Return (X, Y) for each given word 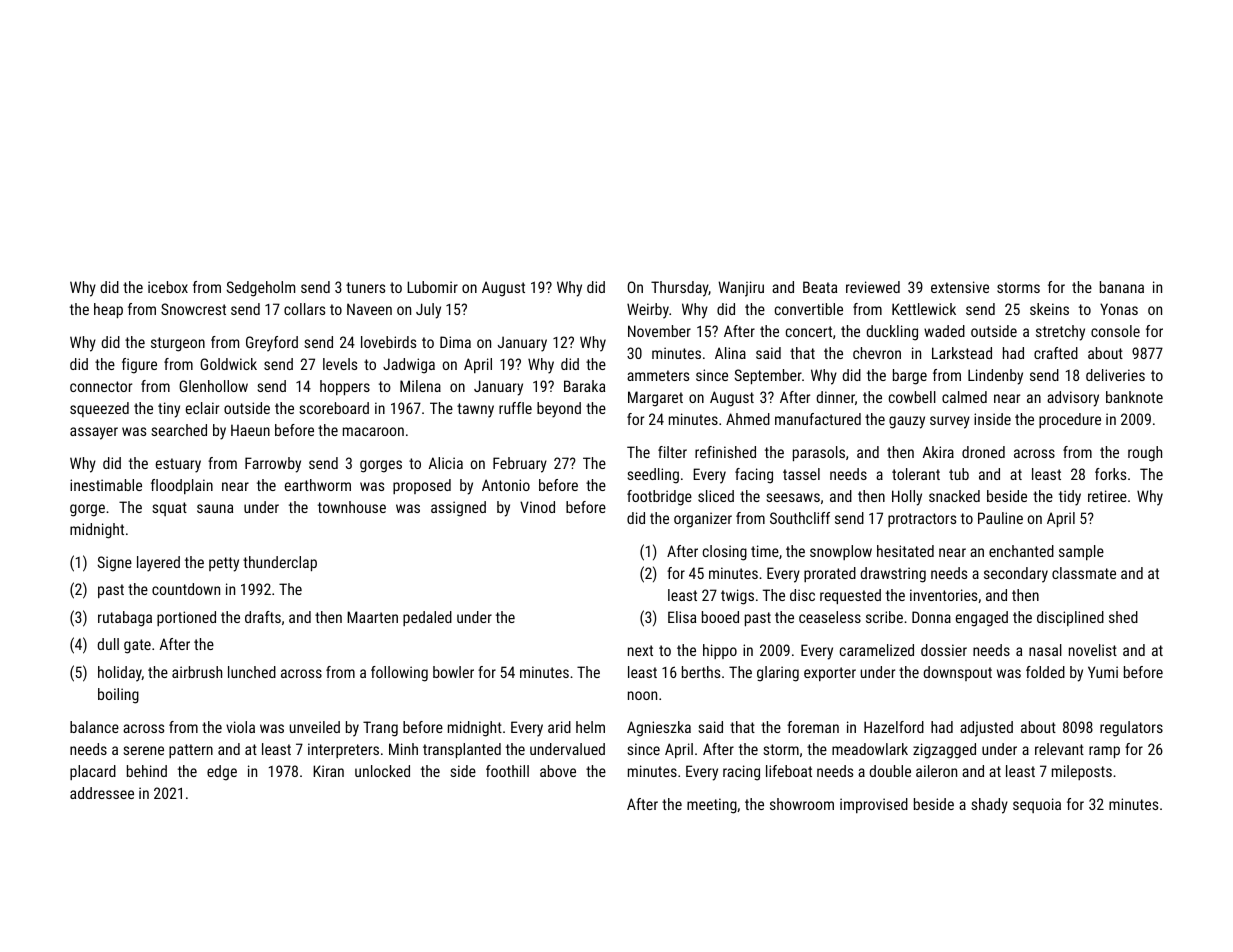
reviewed (873, 287)
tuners (365, 287)
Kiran (328, 771)
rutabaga (125, 619)
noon (642, 695)
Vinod (537, 507)
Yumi (1103, 672)
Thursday (679, 289)
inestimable (106, 485)
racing (741, 773)
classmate (1084, 573)
